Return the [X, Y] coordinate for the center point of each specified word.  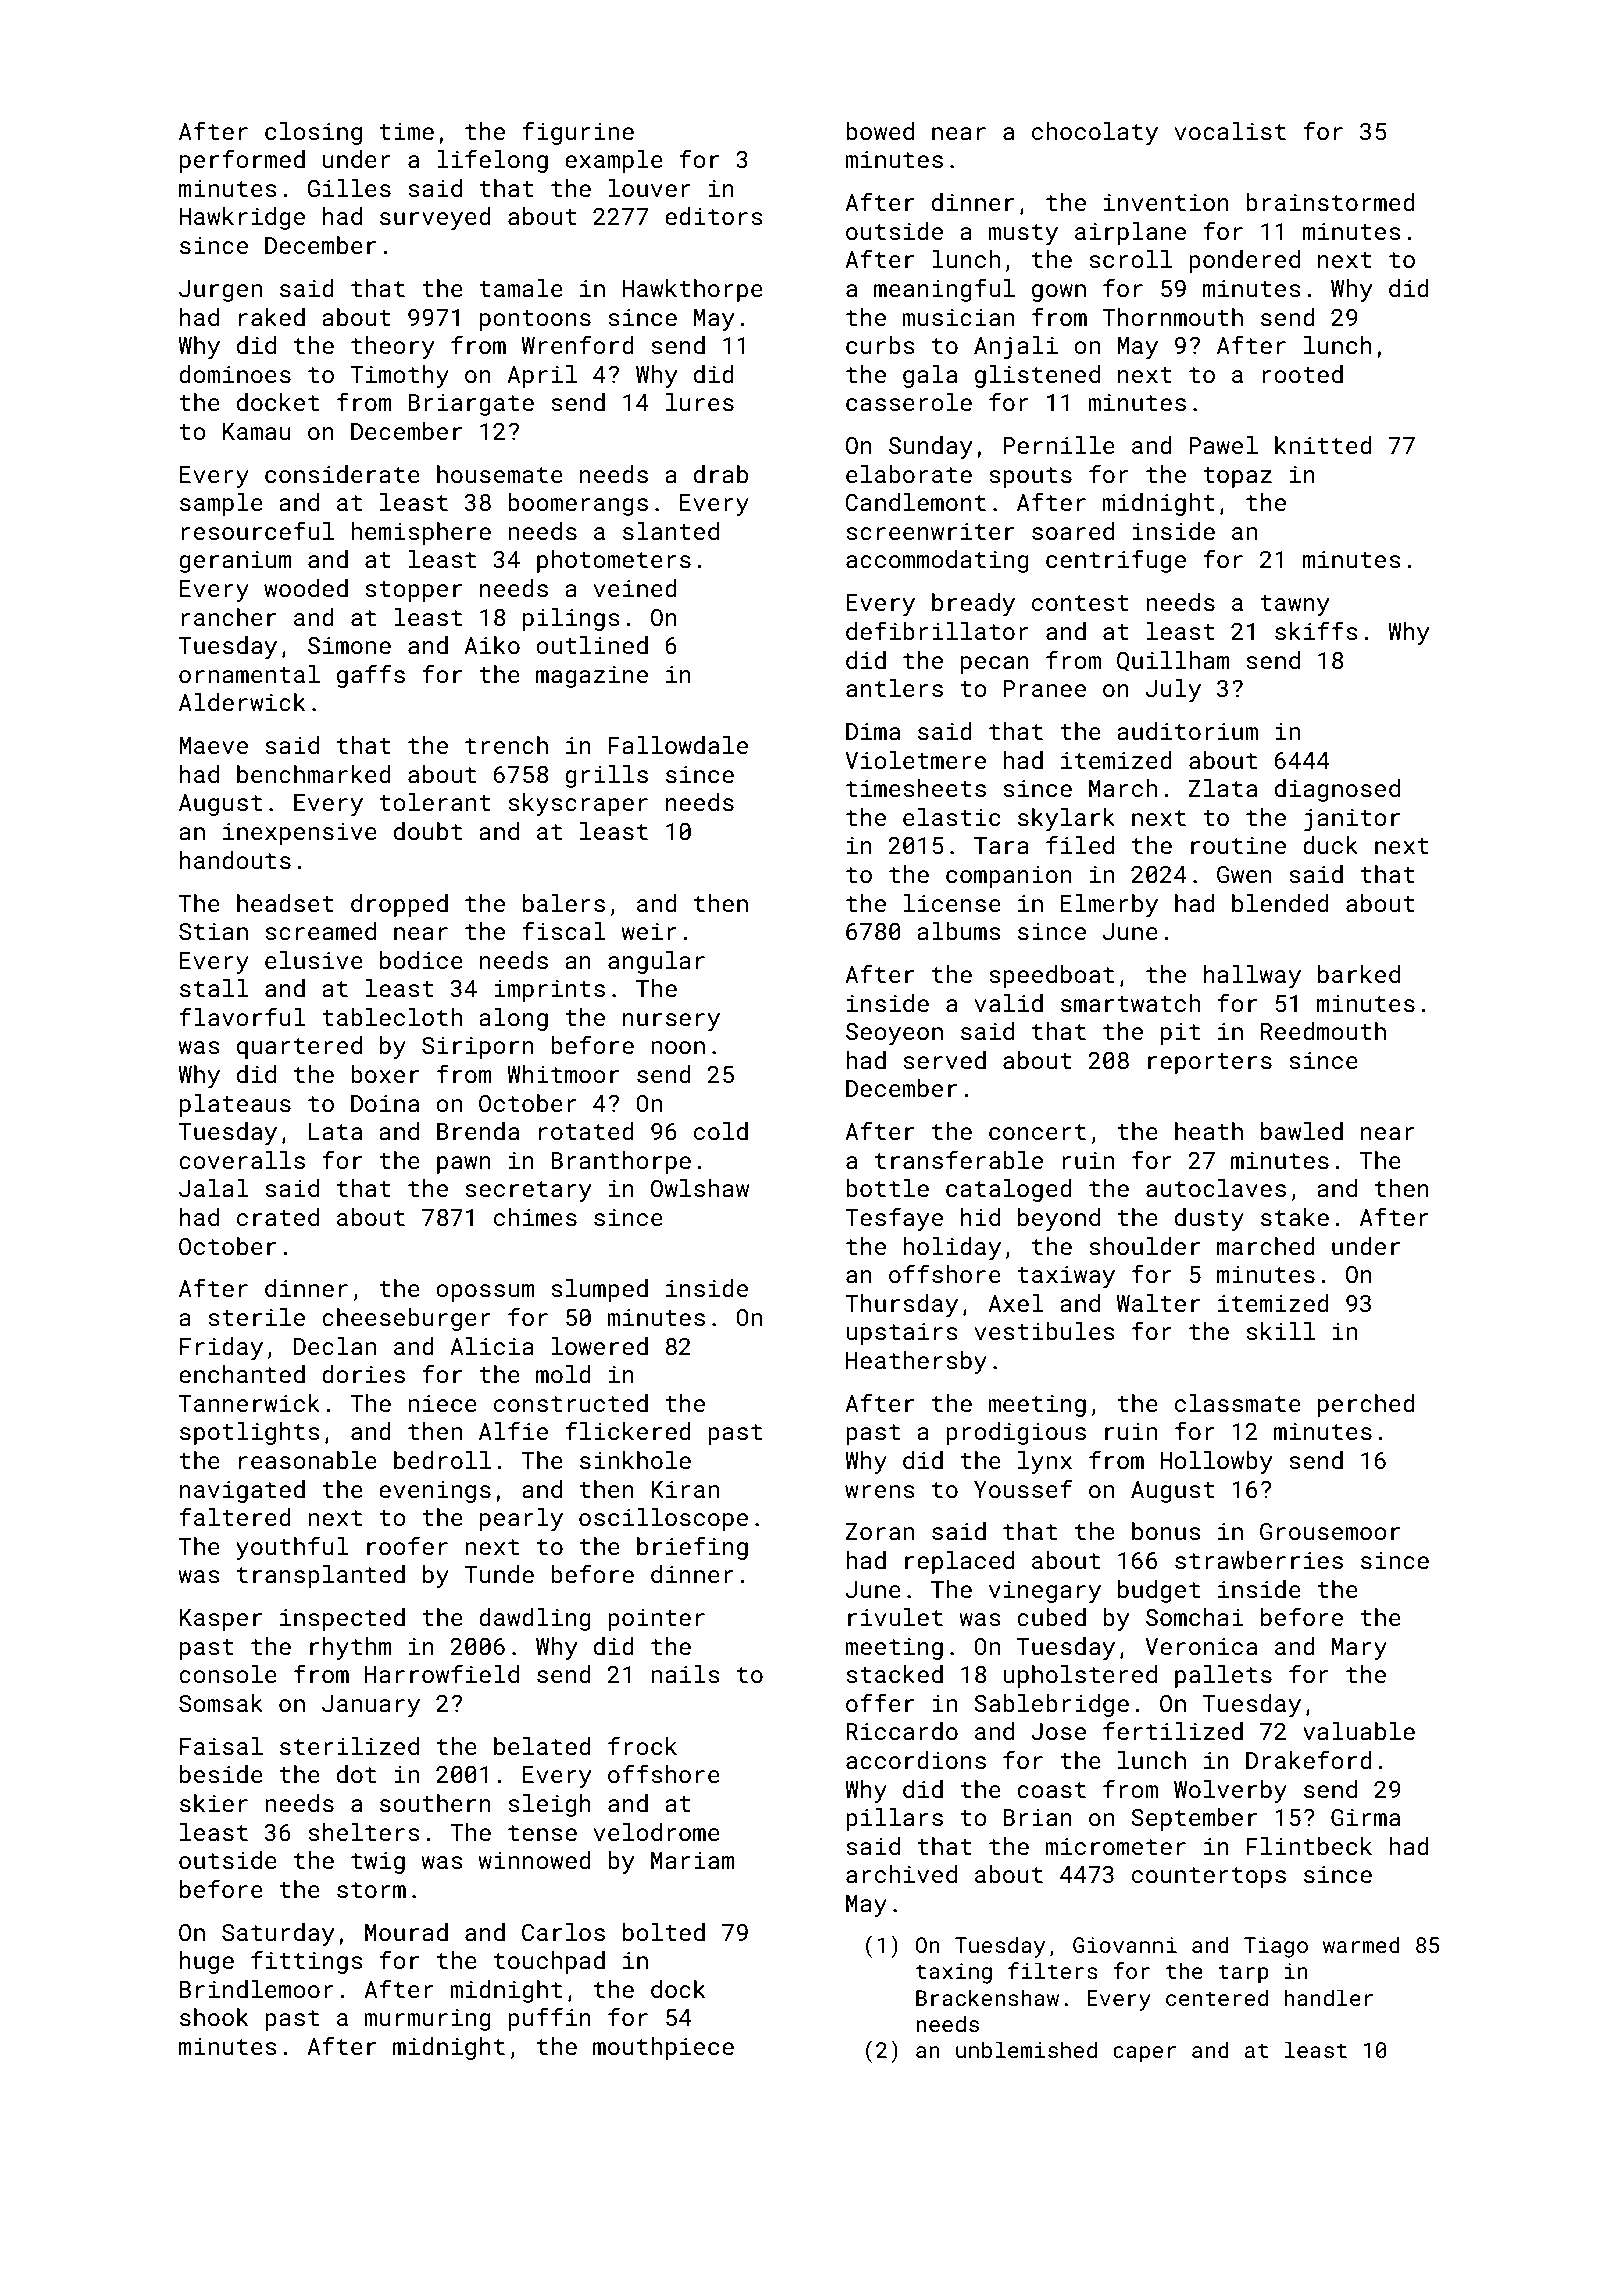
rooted [1302, 374]
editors [714, 216]
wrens [880, 1491]
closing [313, 133]
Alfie [513, 1430]
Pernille [1059, 445]
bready [973, 604]
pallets [1223, 1676]
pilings [571, 619]
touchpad [549, 1962]
